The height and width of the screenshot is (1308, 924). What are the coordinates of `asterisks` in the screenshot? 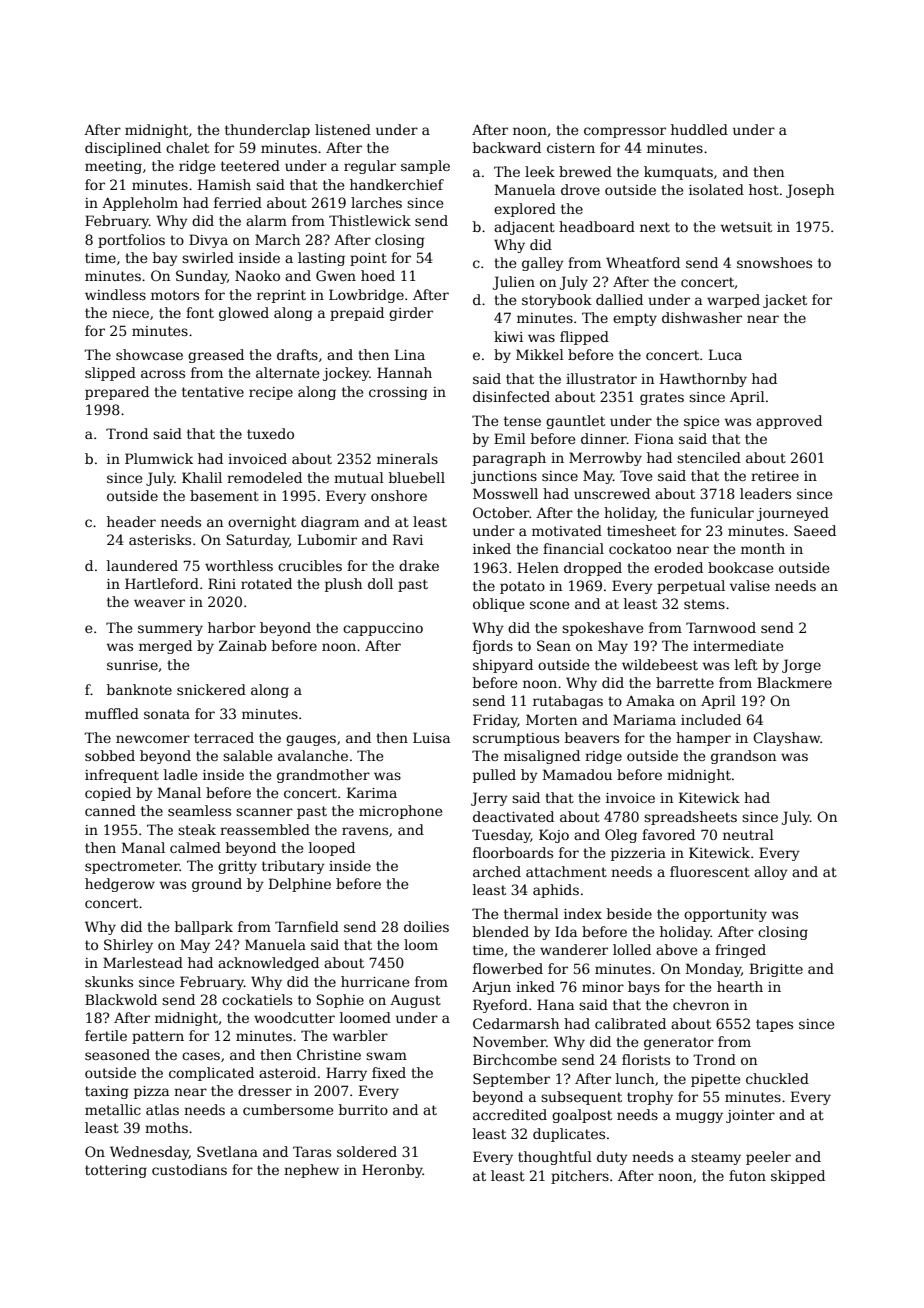 It's located at (160, 539).
